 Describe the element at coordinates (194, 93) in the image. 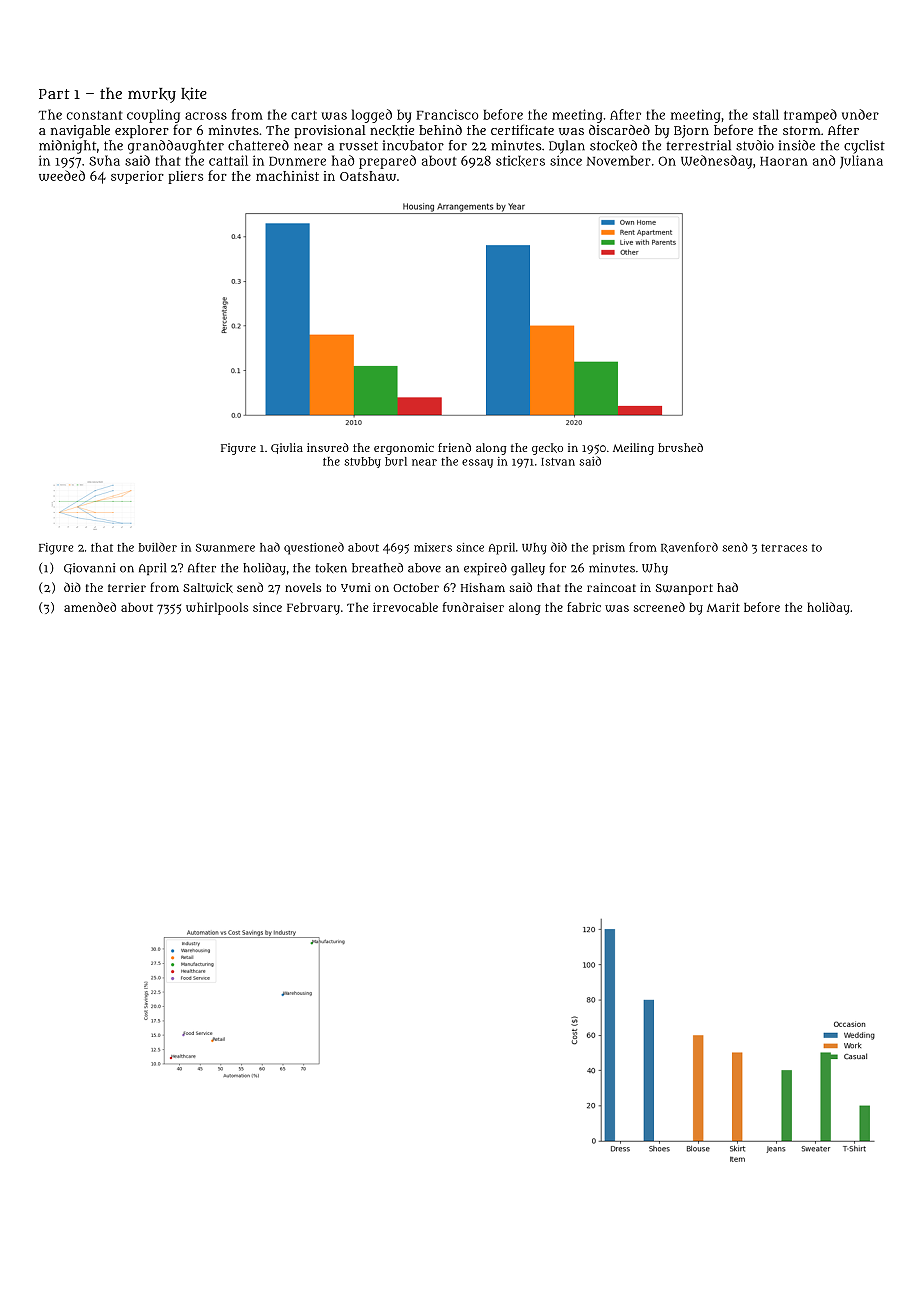

I see `kite` at that location.
